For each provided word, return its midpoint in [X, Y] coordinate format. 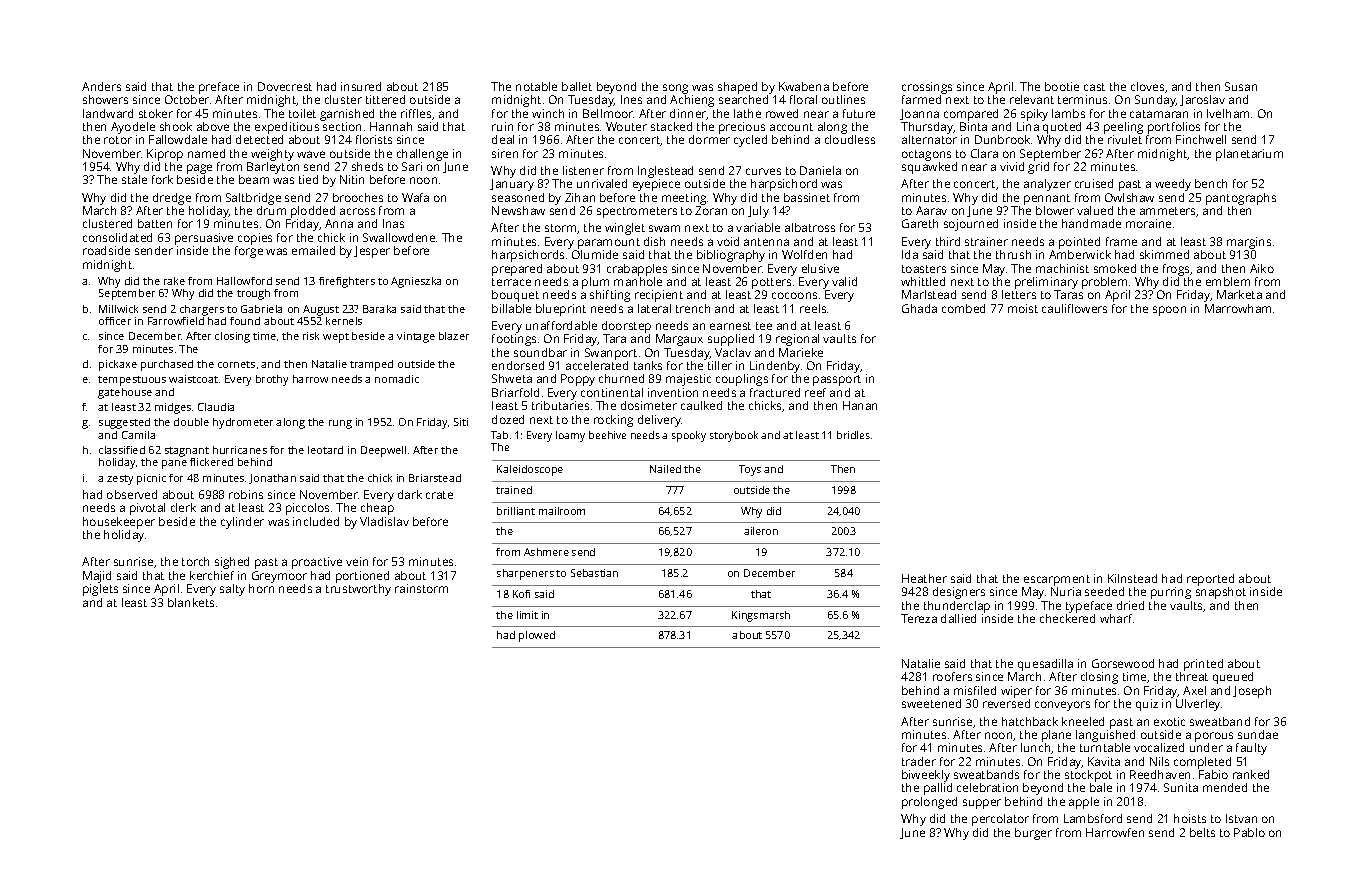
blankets [191, 602]
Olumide [595, 254]
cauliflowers [1074, 308]
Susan [1241, 86]
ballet [577, 86]
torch [195, 561]
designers [959, 593]
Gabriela [261, 309]
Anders [101, 86]
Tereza [919, 618]
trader [919, 761]
